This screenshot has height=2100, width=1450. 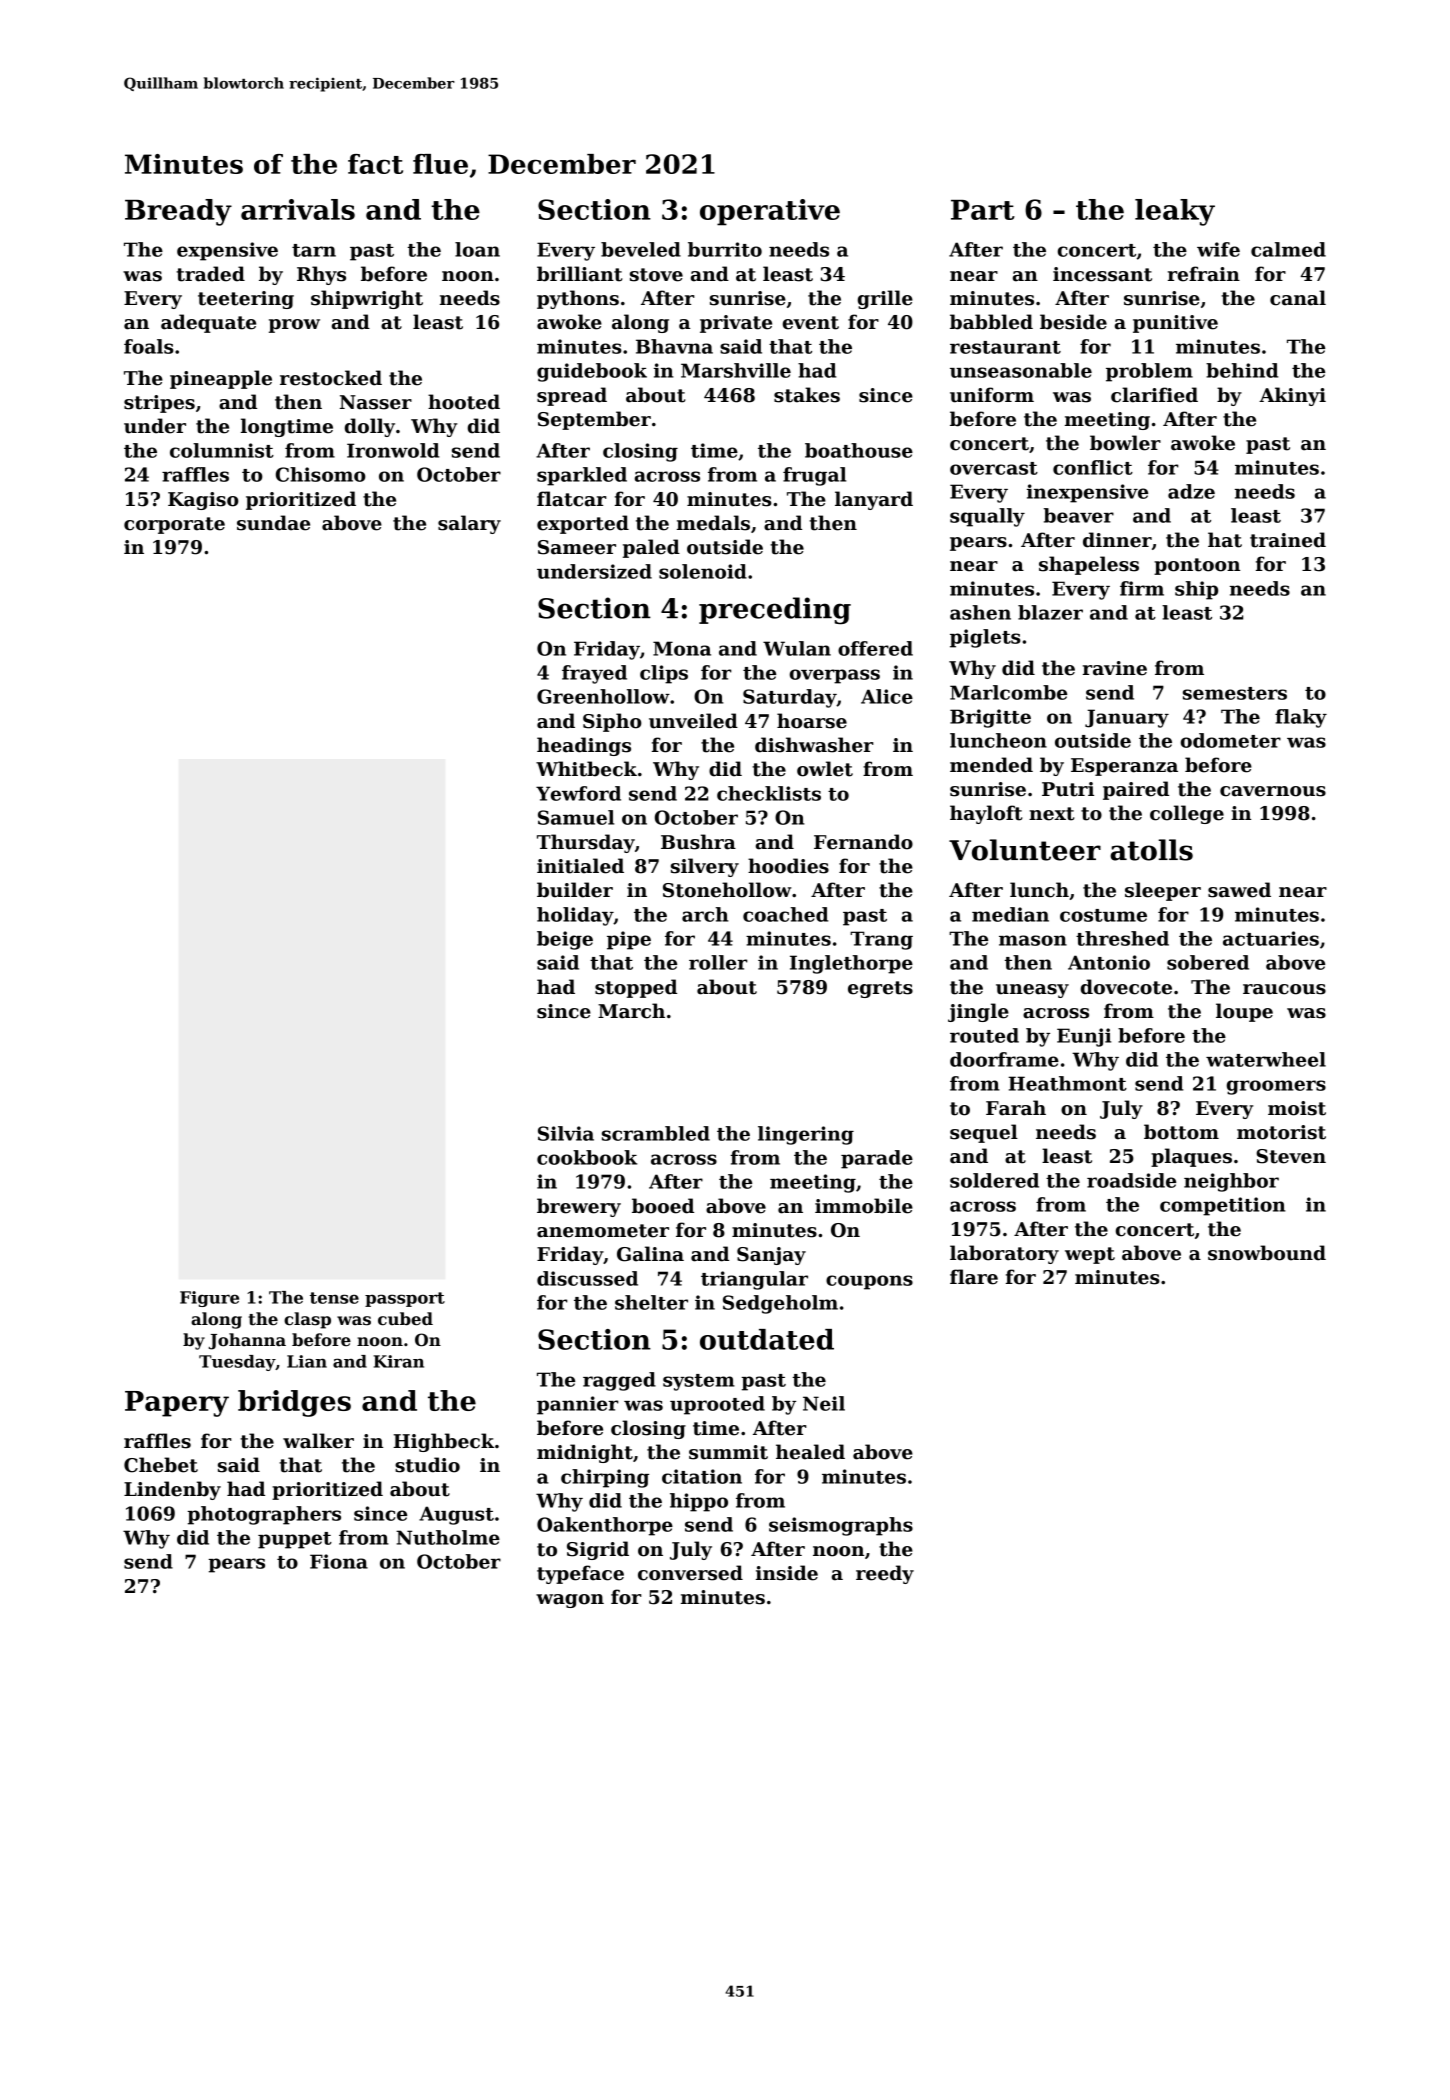 What do you see at coordinates (1284, 989) in the screenshot?
I see `raucous` at bounding box center [1284, 989].
